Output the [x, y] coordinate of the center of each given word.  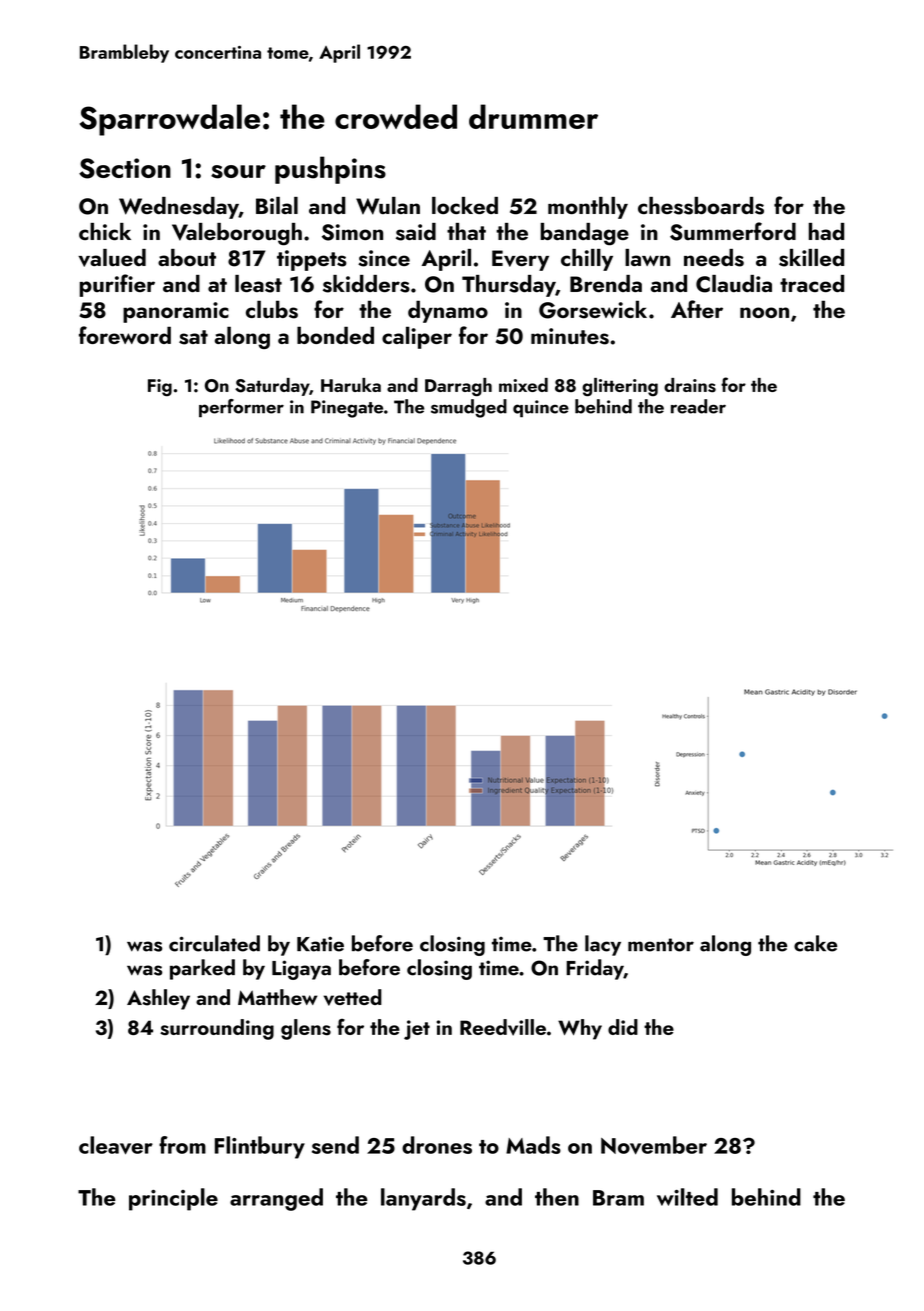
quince [541, 408]
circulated [214, 943]
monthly [588, 208]
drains [690, 385]
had [826, 231]
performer [241, 408]
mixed [523, 385]
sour [238, 172]
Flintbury [260, 1147]
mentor [661, 945]
